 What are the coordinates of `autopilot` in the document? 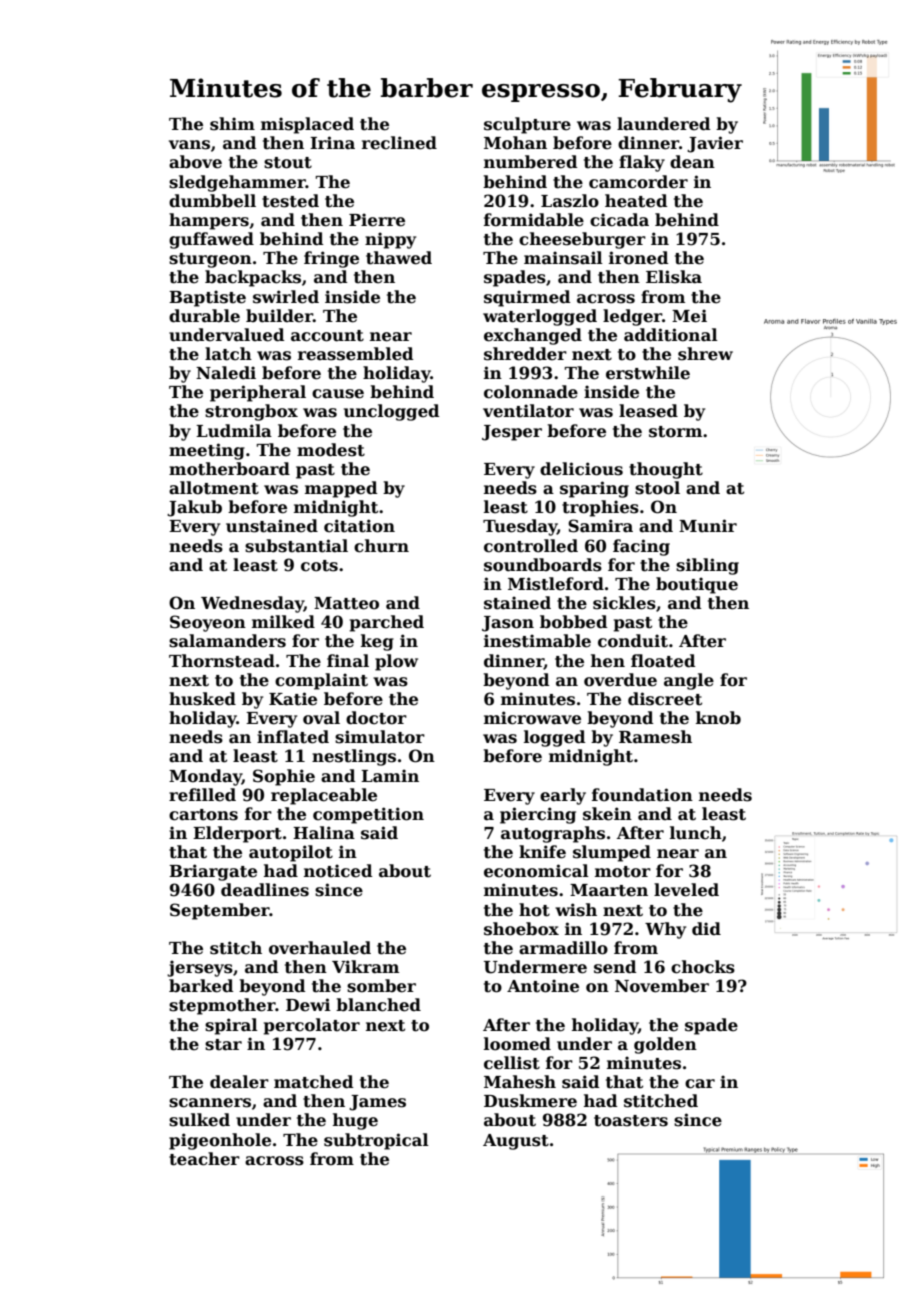 It's located at (291, 853).
